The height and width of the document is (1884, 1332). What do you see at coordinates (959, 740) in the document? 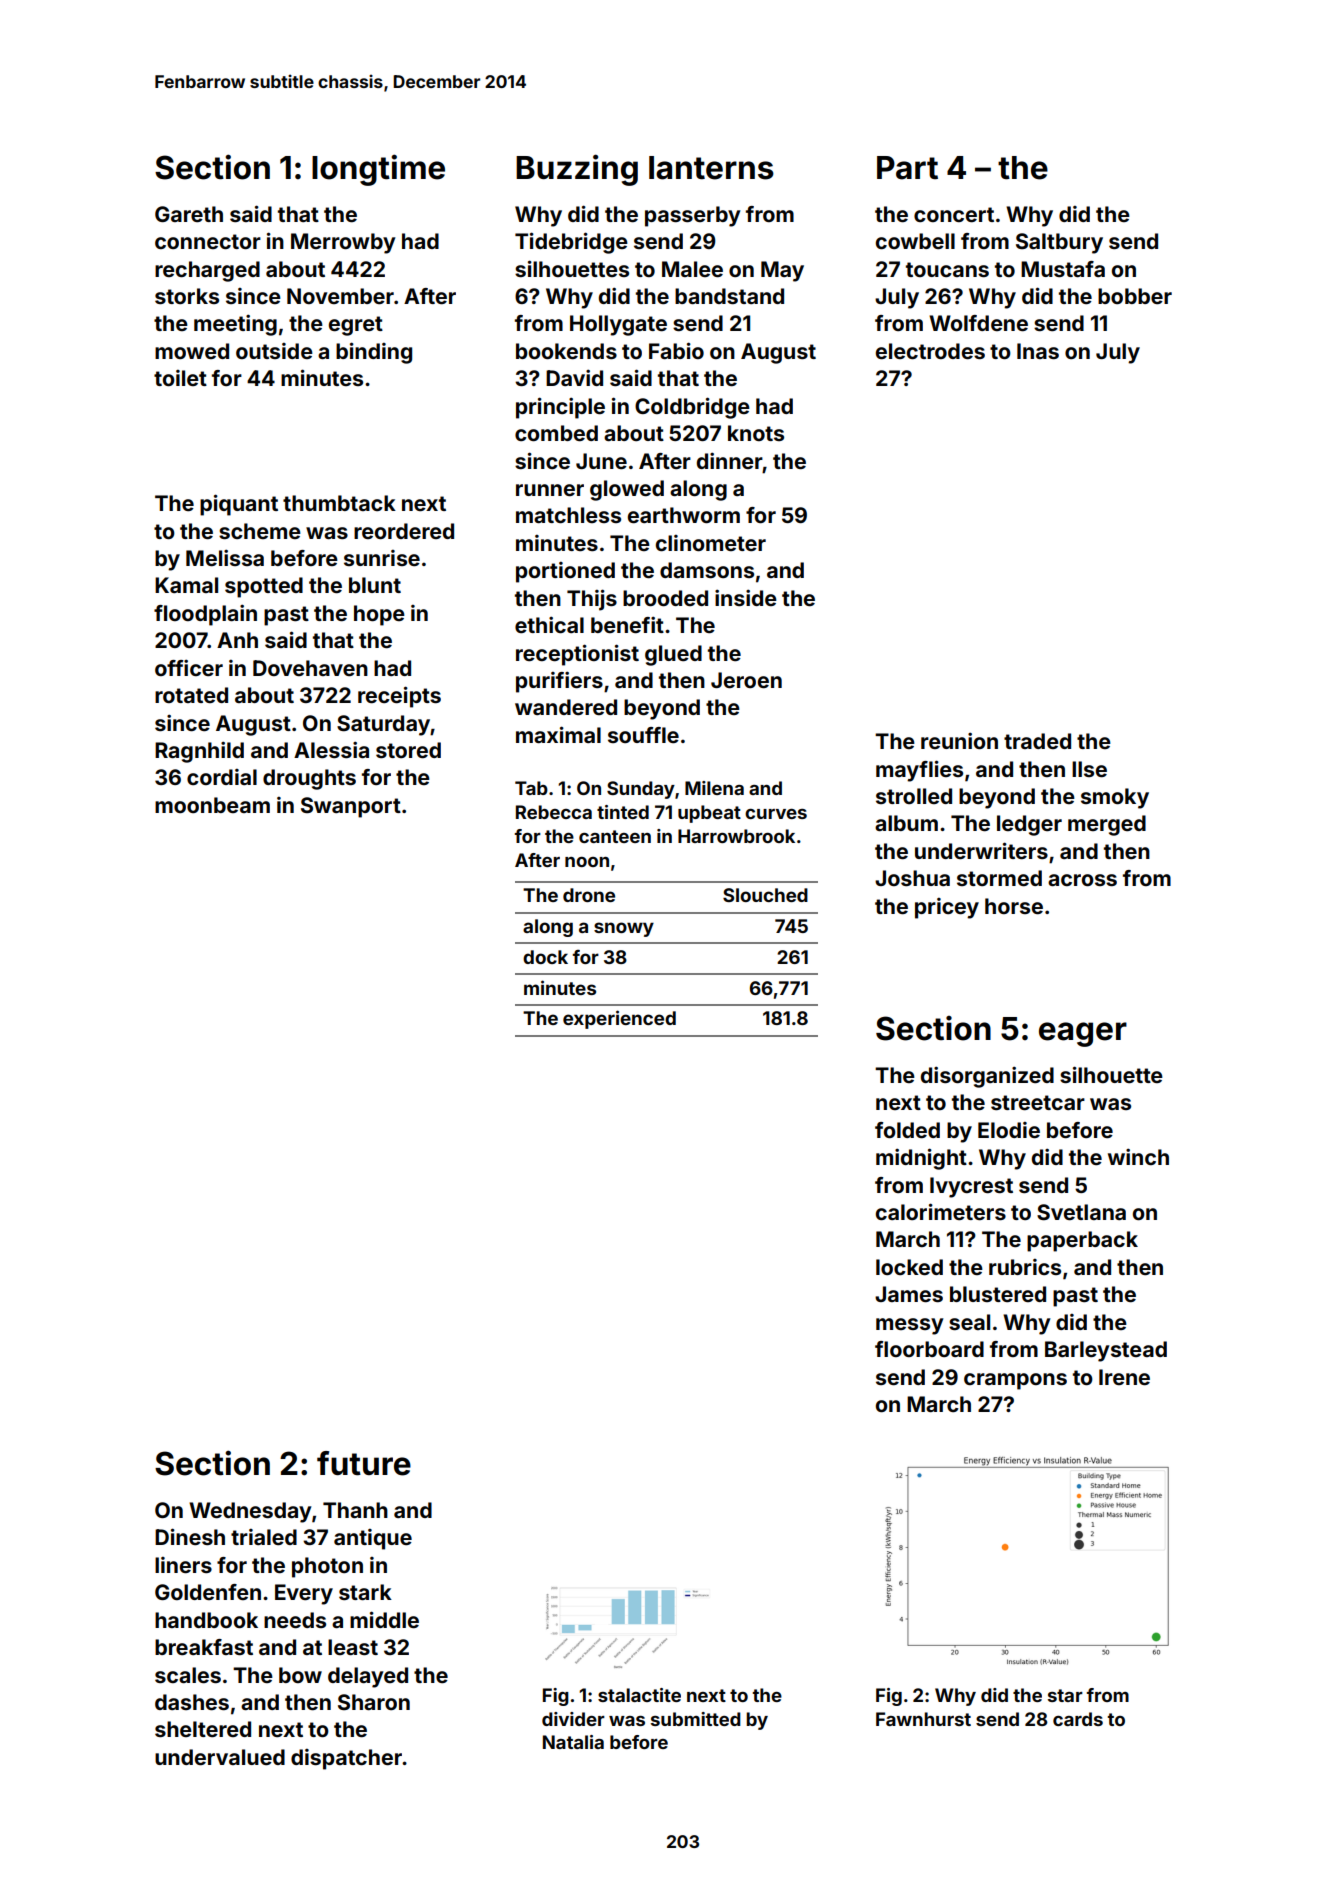
I see `reunion` at bounding box center [959, 740].
